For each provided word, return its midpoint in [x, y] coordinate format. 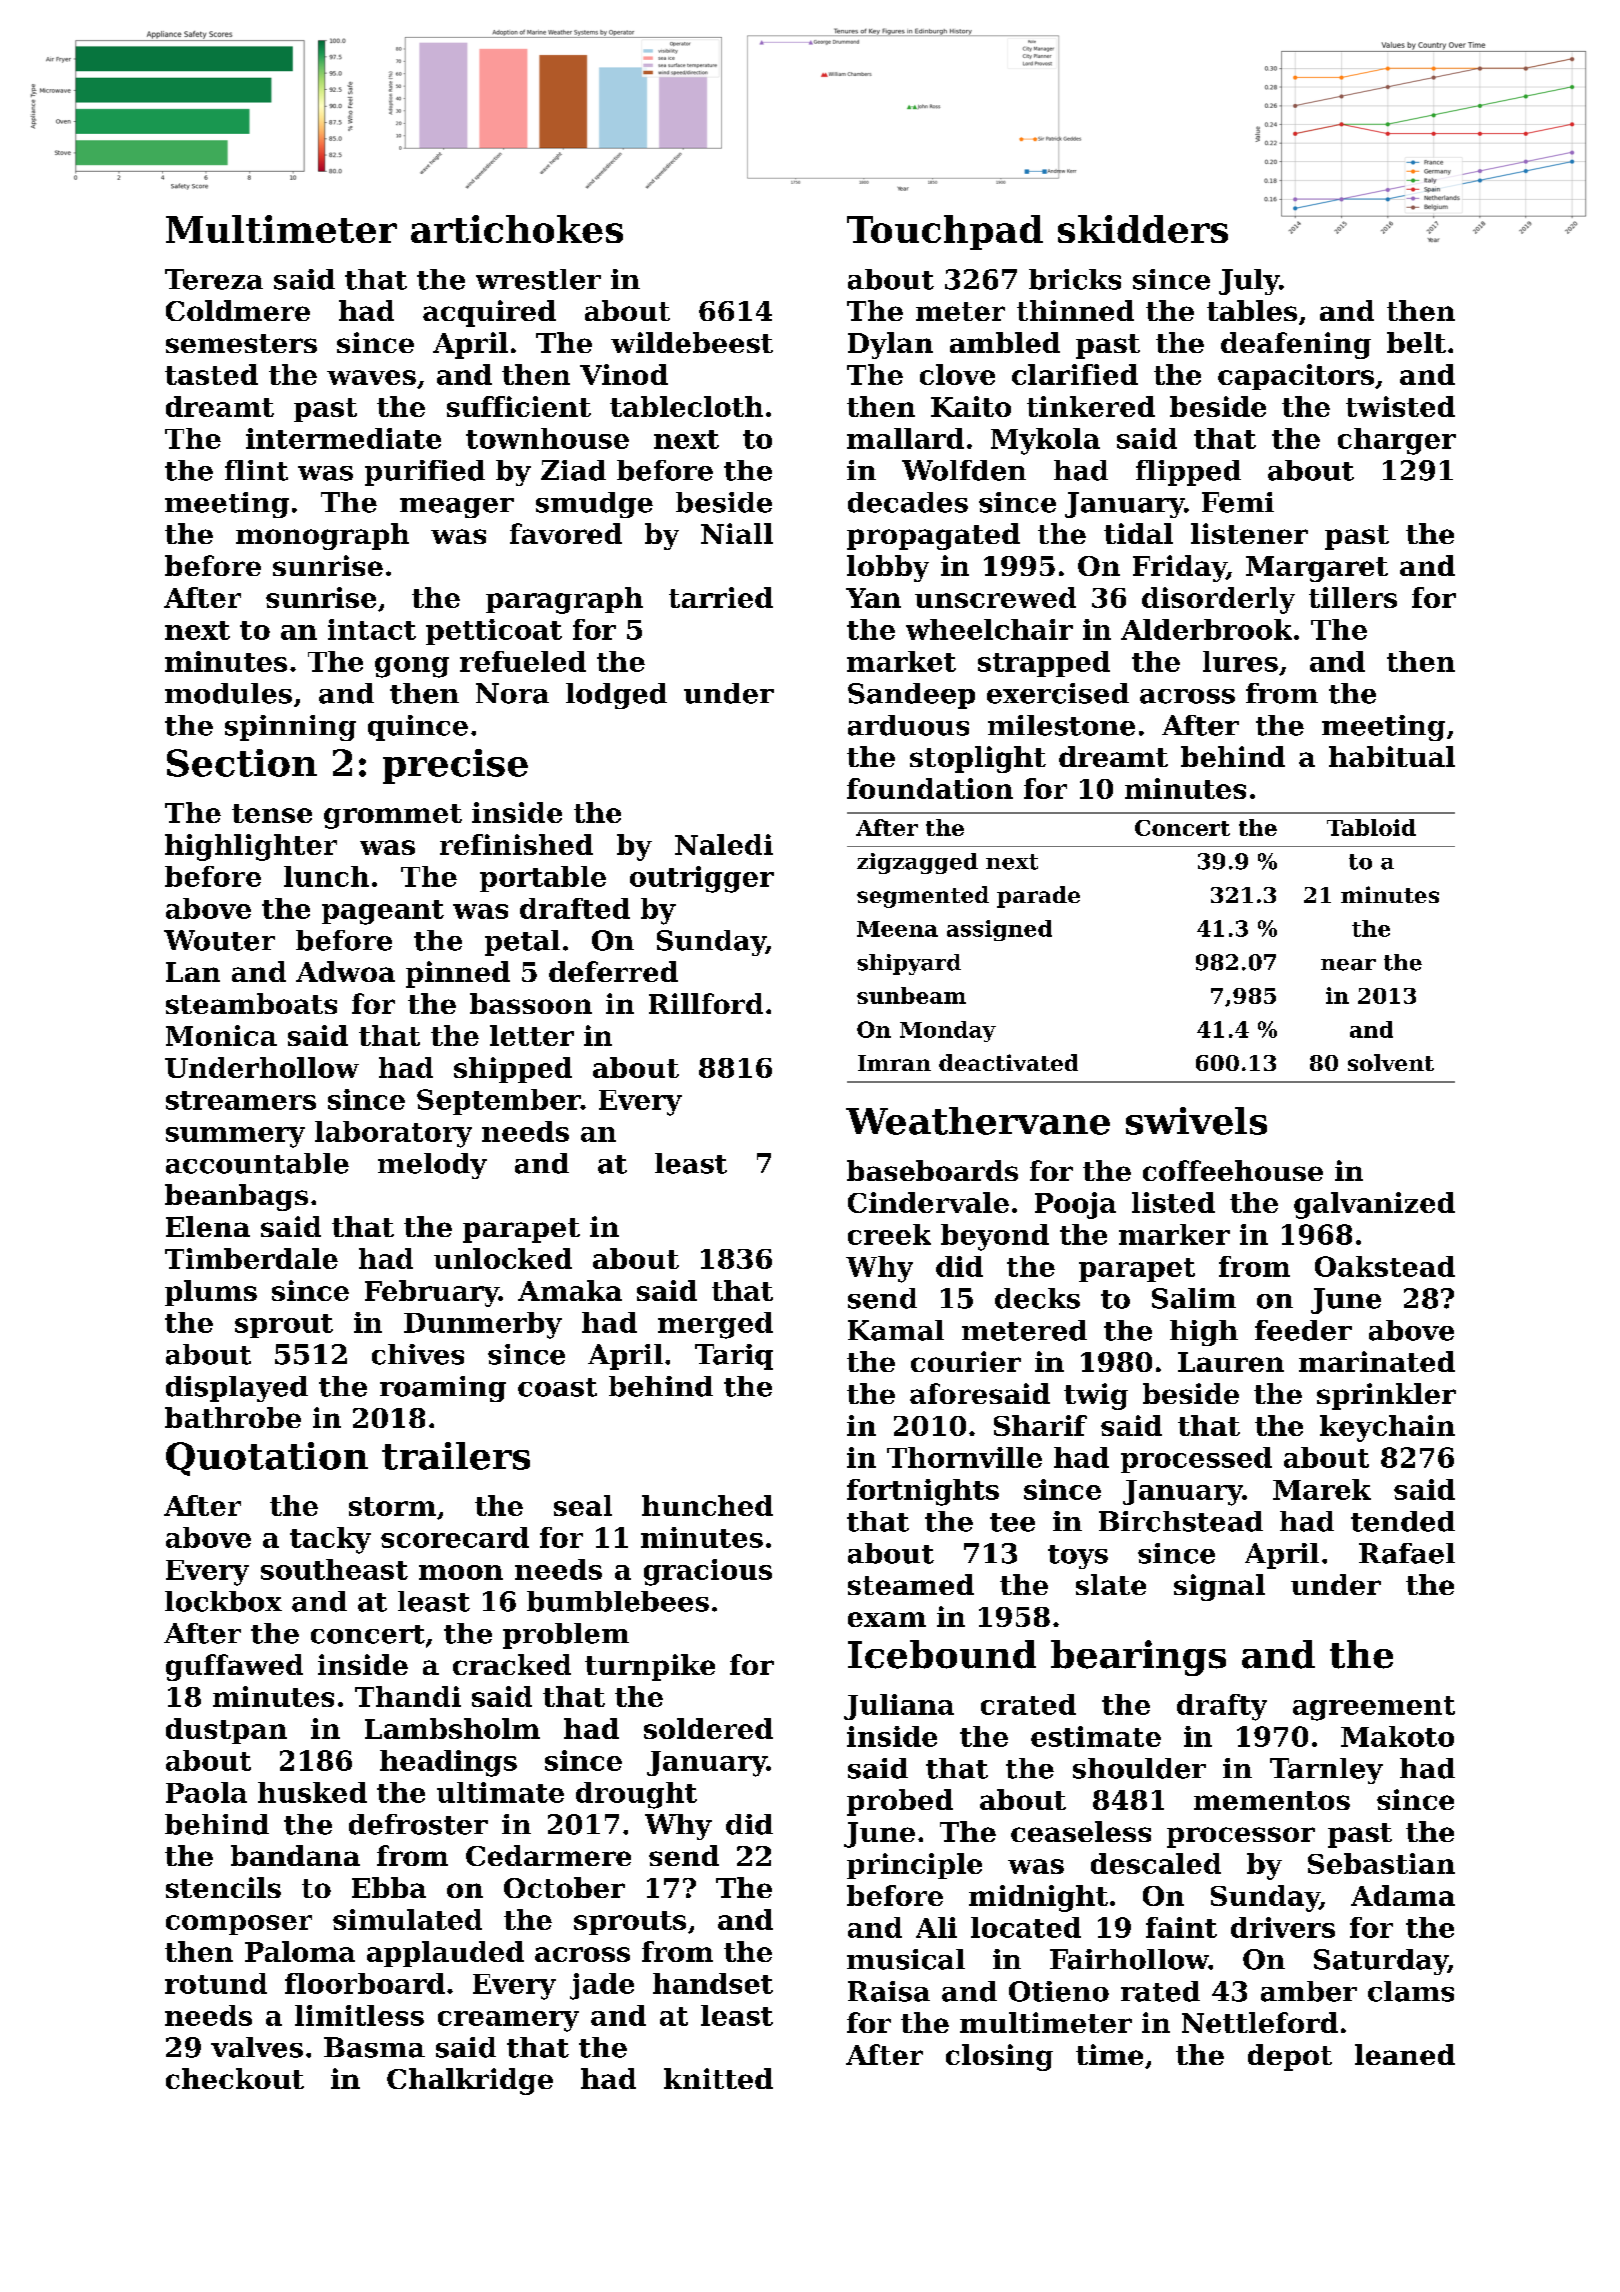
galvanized [1374, 1205]
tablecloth [686, 406]
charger [1397, 441]
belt [1416, 342]
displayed [237, 1389]
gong [412, 667]
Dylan [890, 345]
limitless [359, 2015]
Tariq [734, 1357]
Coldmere [238, 310]
